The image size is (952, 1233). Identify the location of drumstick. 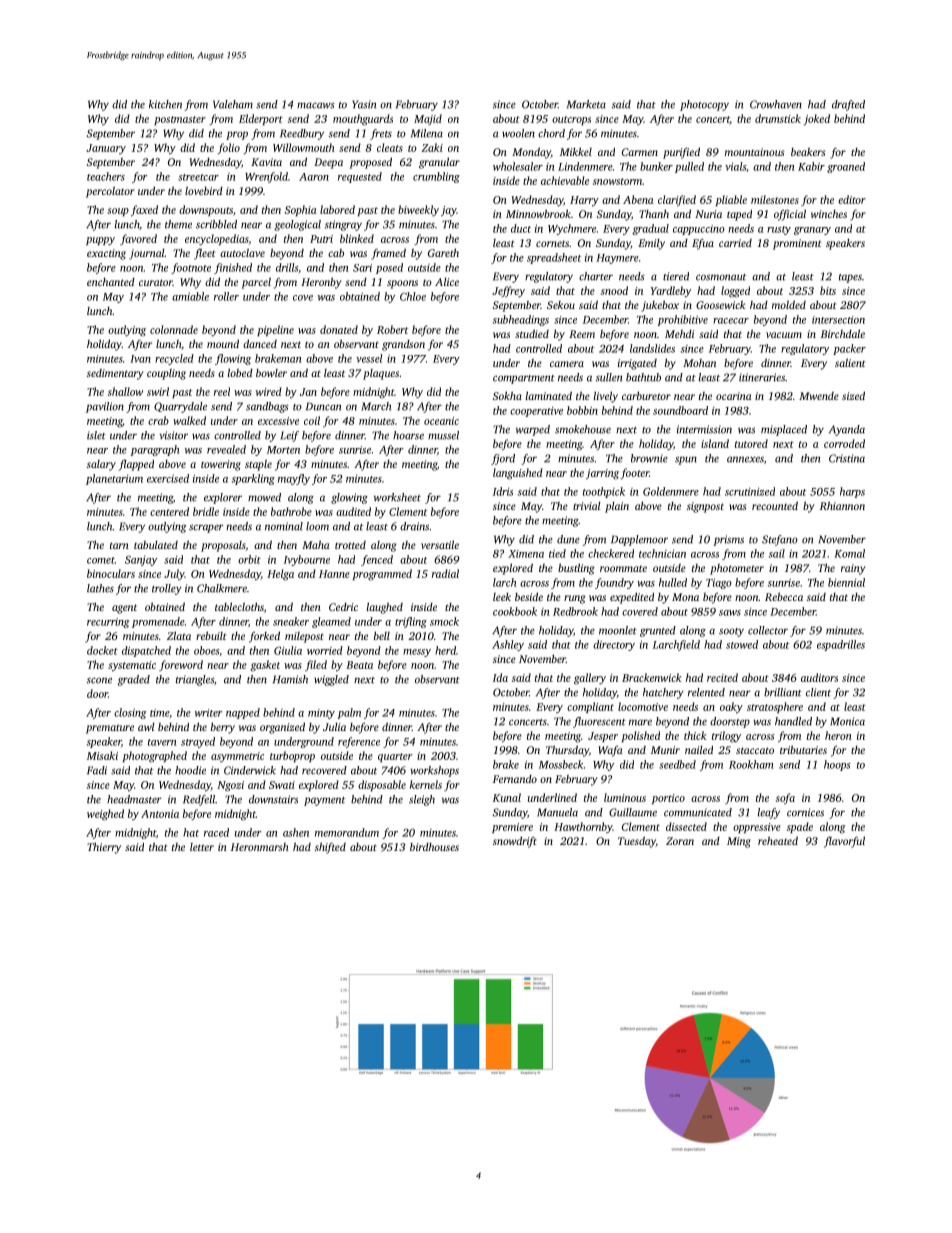
(778, 118).
